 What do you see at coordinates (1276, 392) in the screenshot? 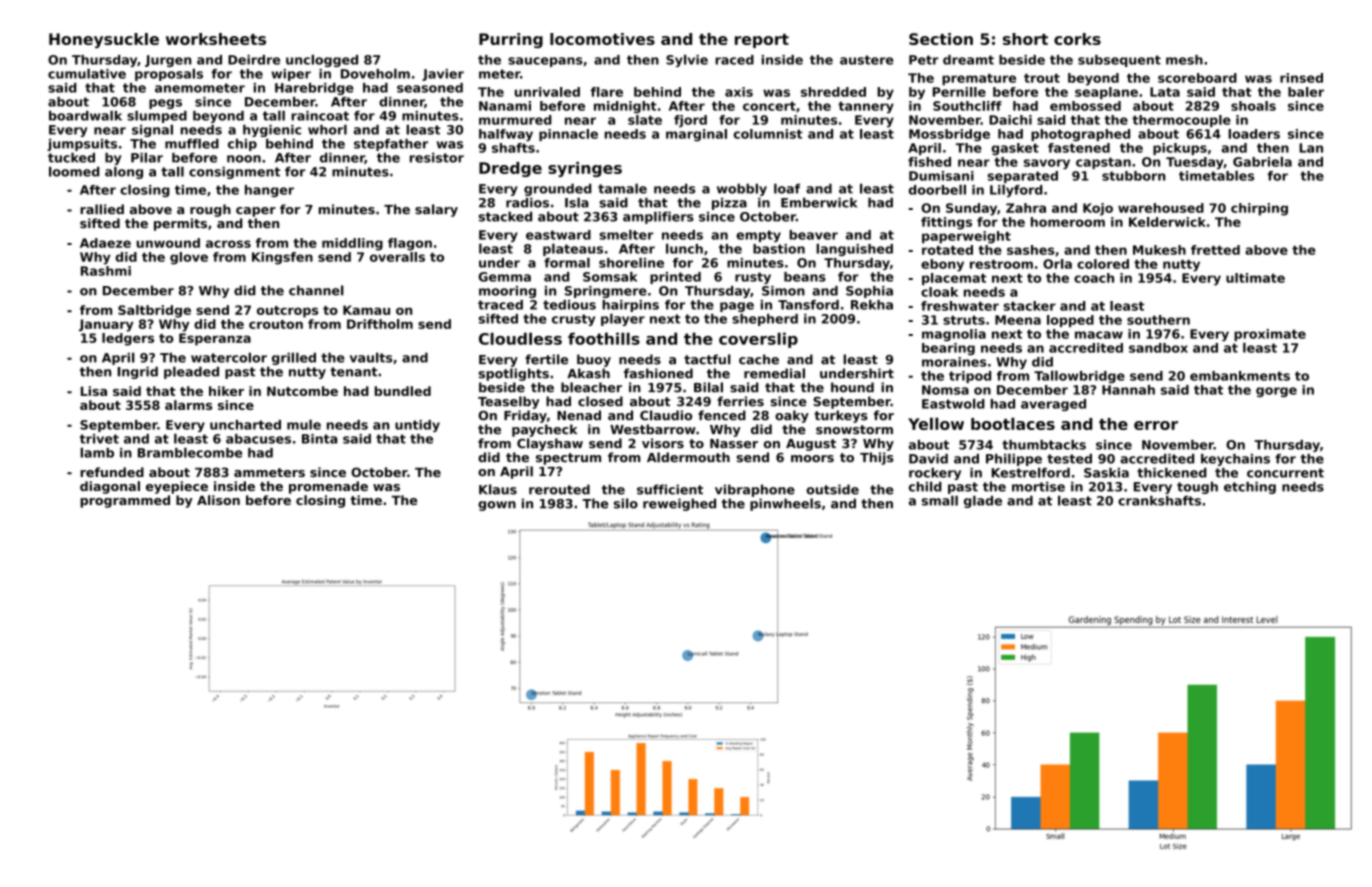
I see `gorge` at bounding box center [1276, 392].
